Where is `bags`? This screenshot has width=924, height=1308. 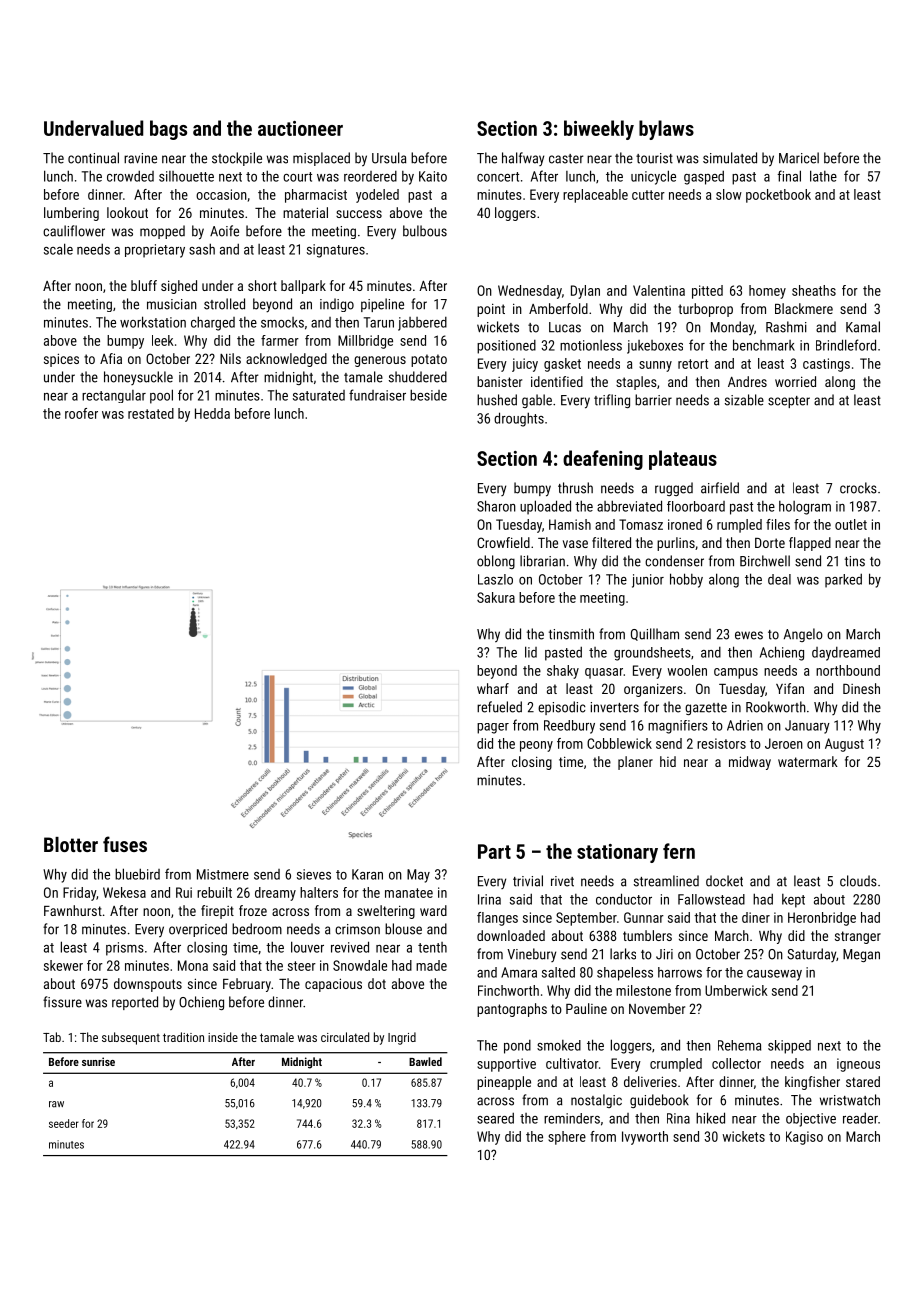 bags is located at coordinates (168, 130).
